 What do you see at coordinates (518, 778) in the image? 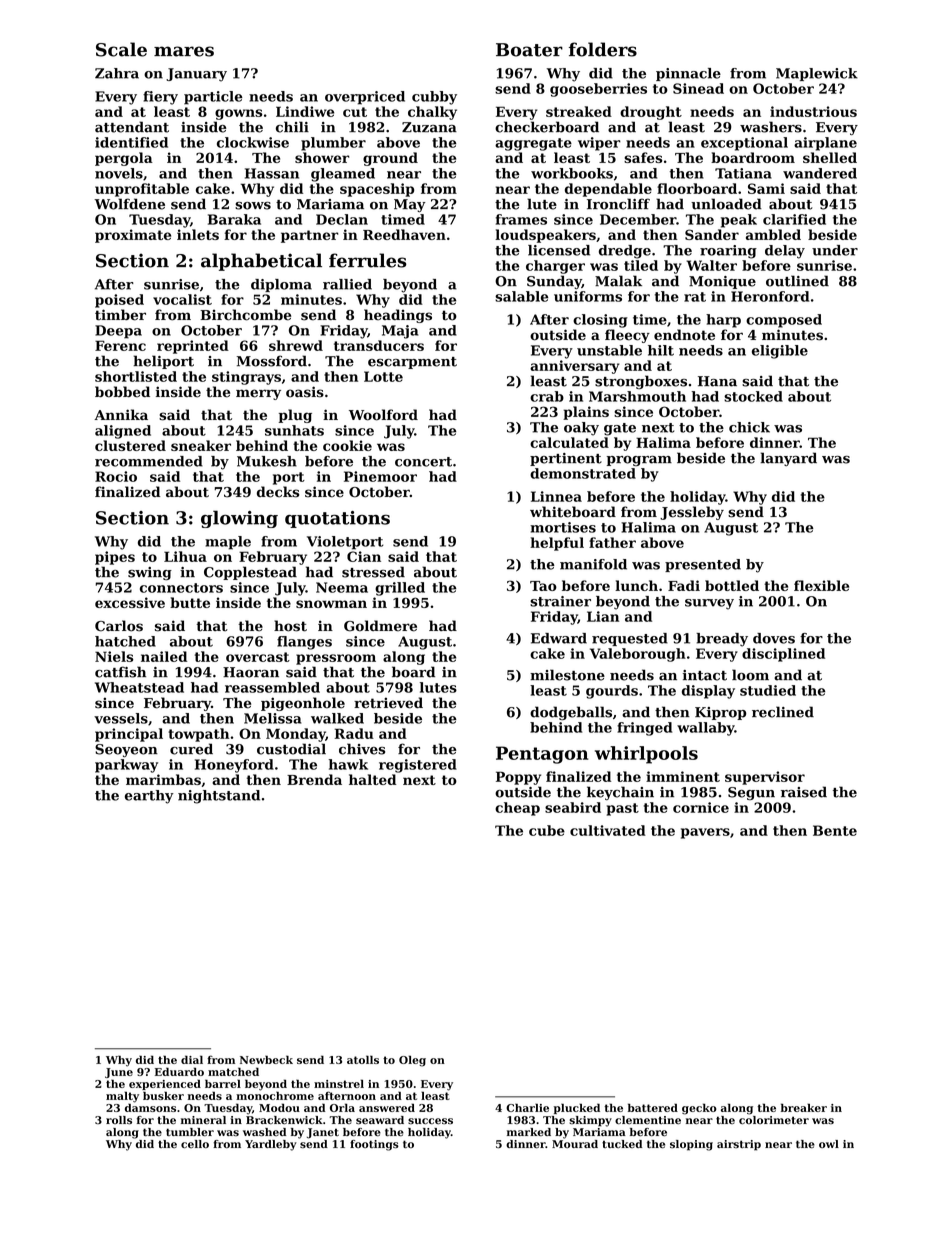
I see `Poppy` at bounding box center [518, 778].
